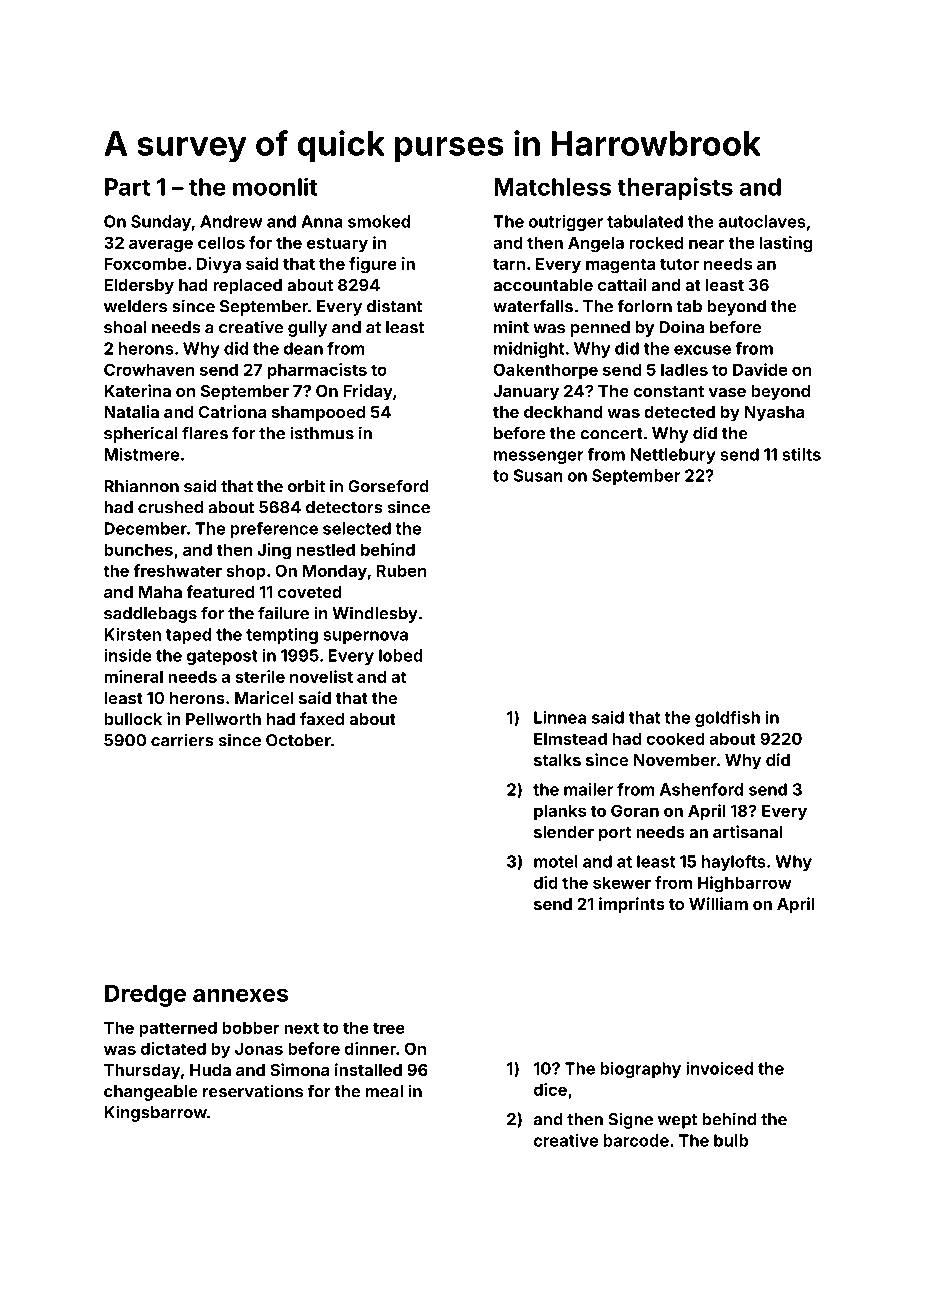 The width and height of the page is (925, 1313). Describe the element at coordinates (673, 456) in the page. I see `Nettlebury` at that location.
